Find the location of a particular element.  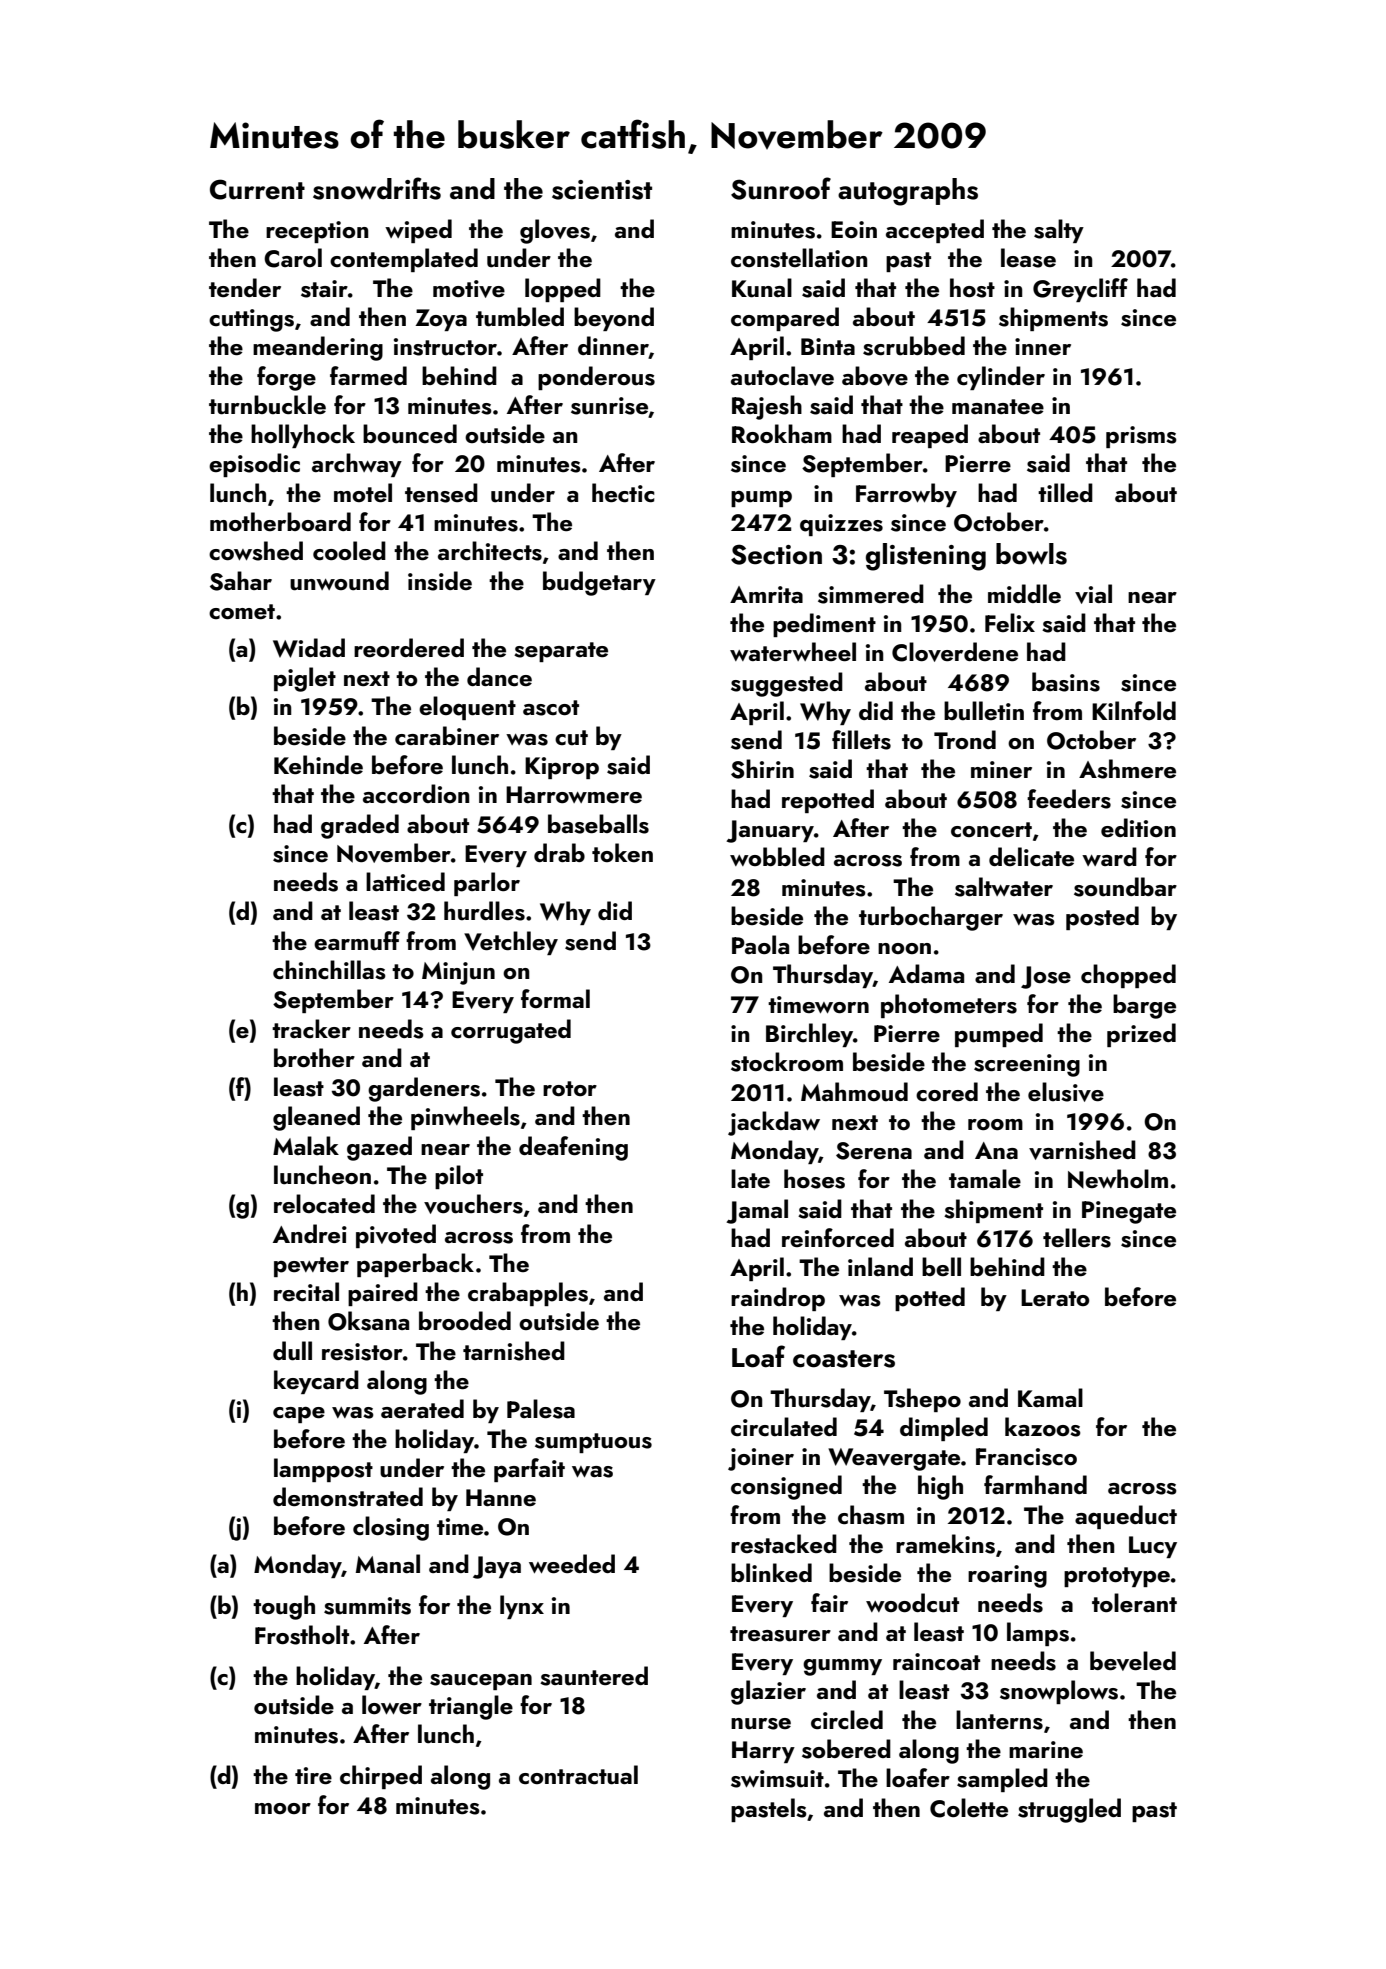

separate is located at coordinates (561, 652).
